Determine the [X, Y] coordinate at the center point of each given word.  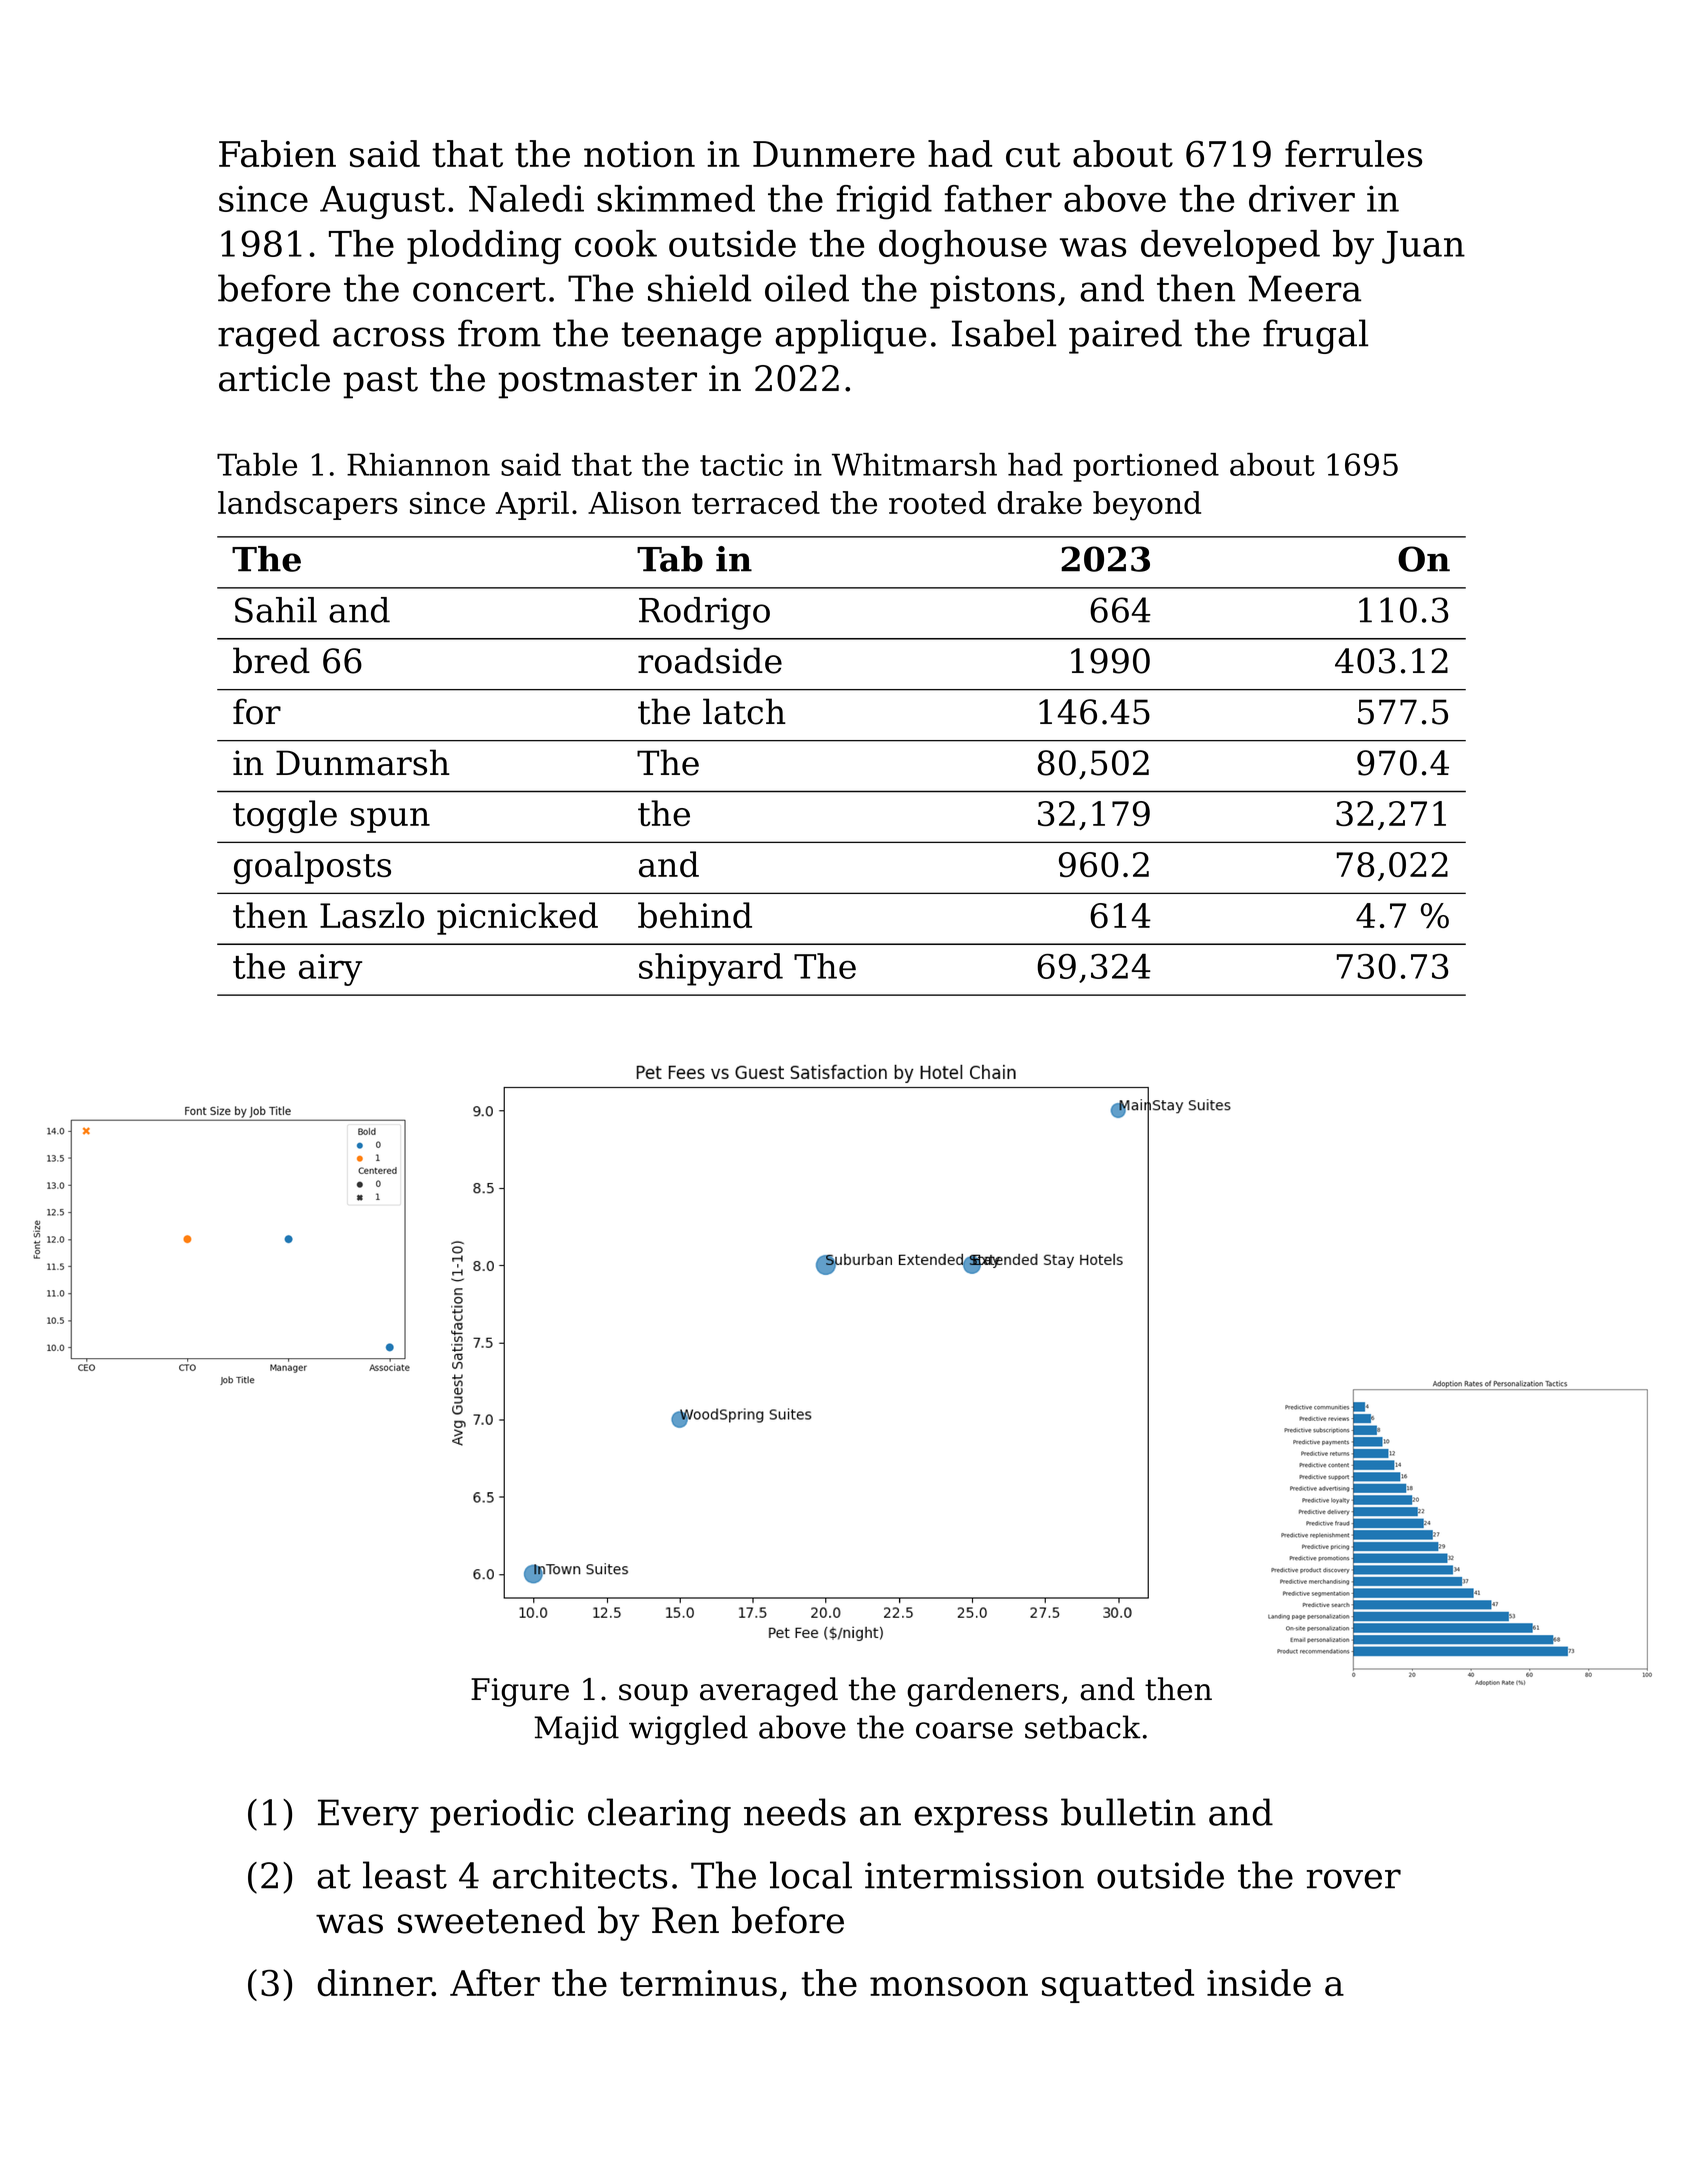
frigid [884, 202]
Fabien [277, 153]
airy [330, 970]
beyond [1147, 506]
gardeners [983, 1692]
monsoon [949, 1986]
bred [271, 660]
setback [1083, 1727]
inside [1259, 1982]
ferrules [1353, 153]
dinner [374, 1982]
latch [744, 711]
